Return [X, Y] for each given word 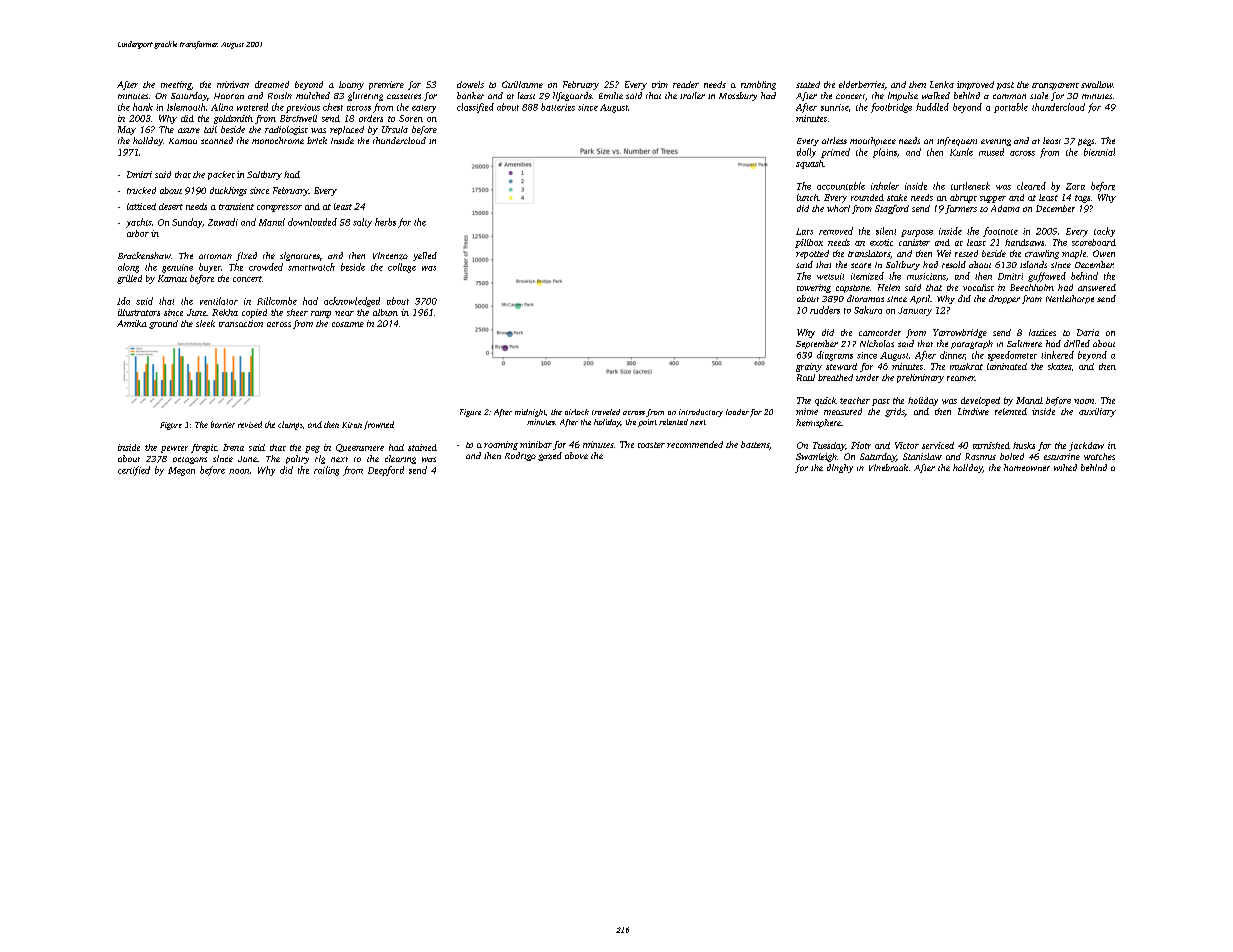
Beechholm [1032, 287]
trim [660, 84]
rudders [825, 310]
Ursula [395, 129]
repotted [812, 254]
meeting [176, 85]
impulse [903, 96]
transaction [241, 323]
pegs [1086, 142]
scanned [217, 140]
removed [836, 231]
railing [326, 471]
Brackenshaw [144, 255]
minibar [536, 444]
